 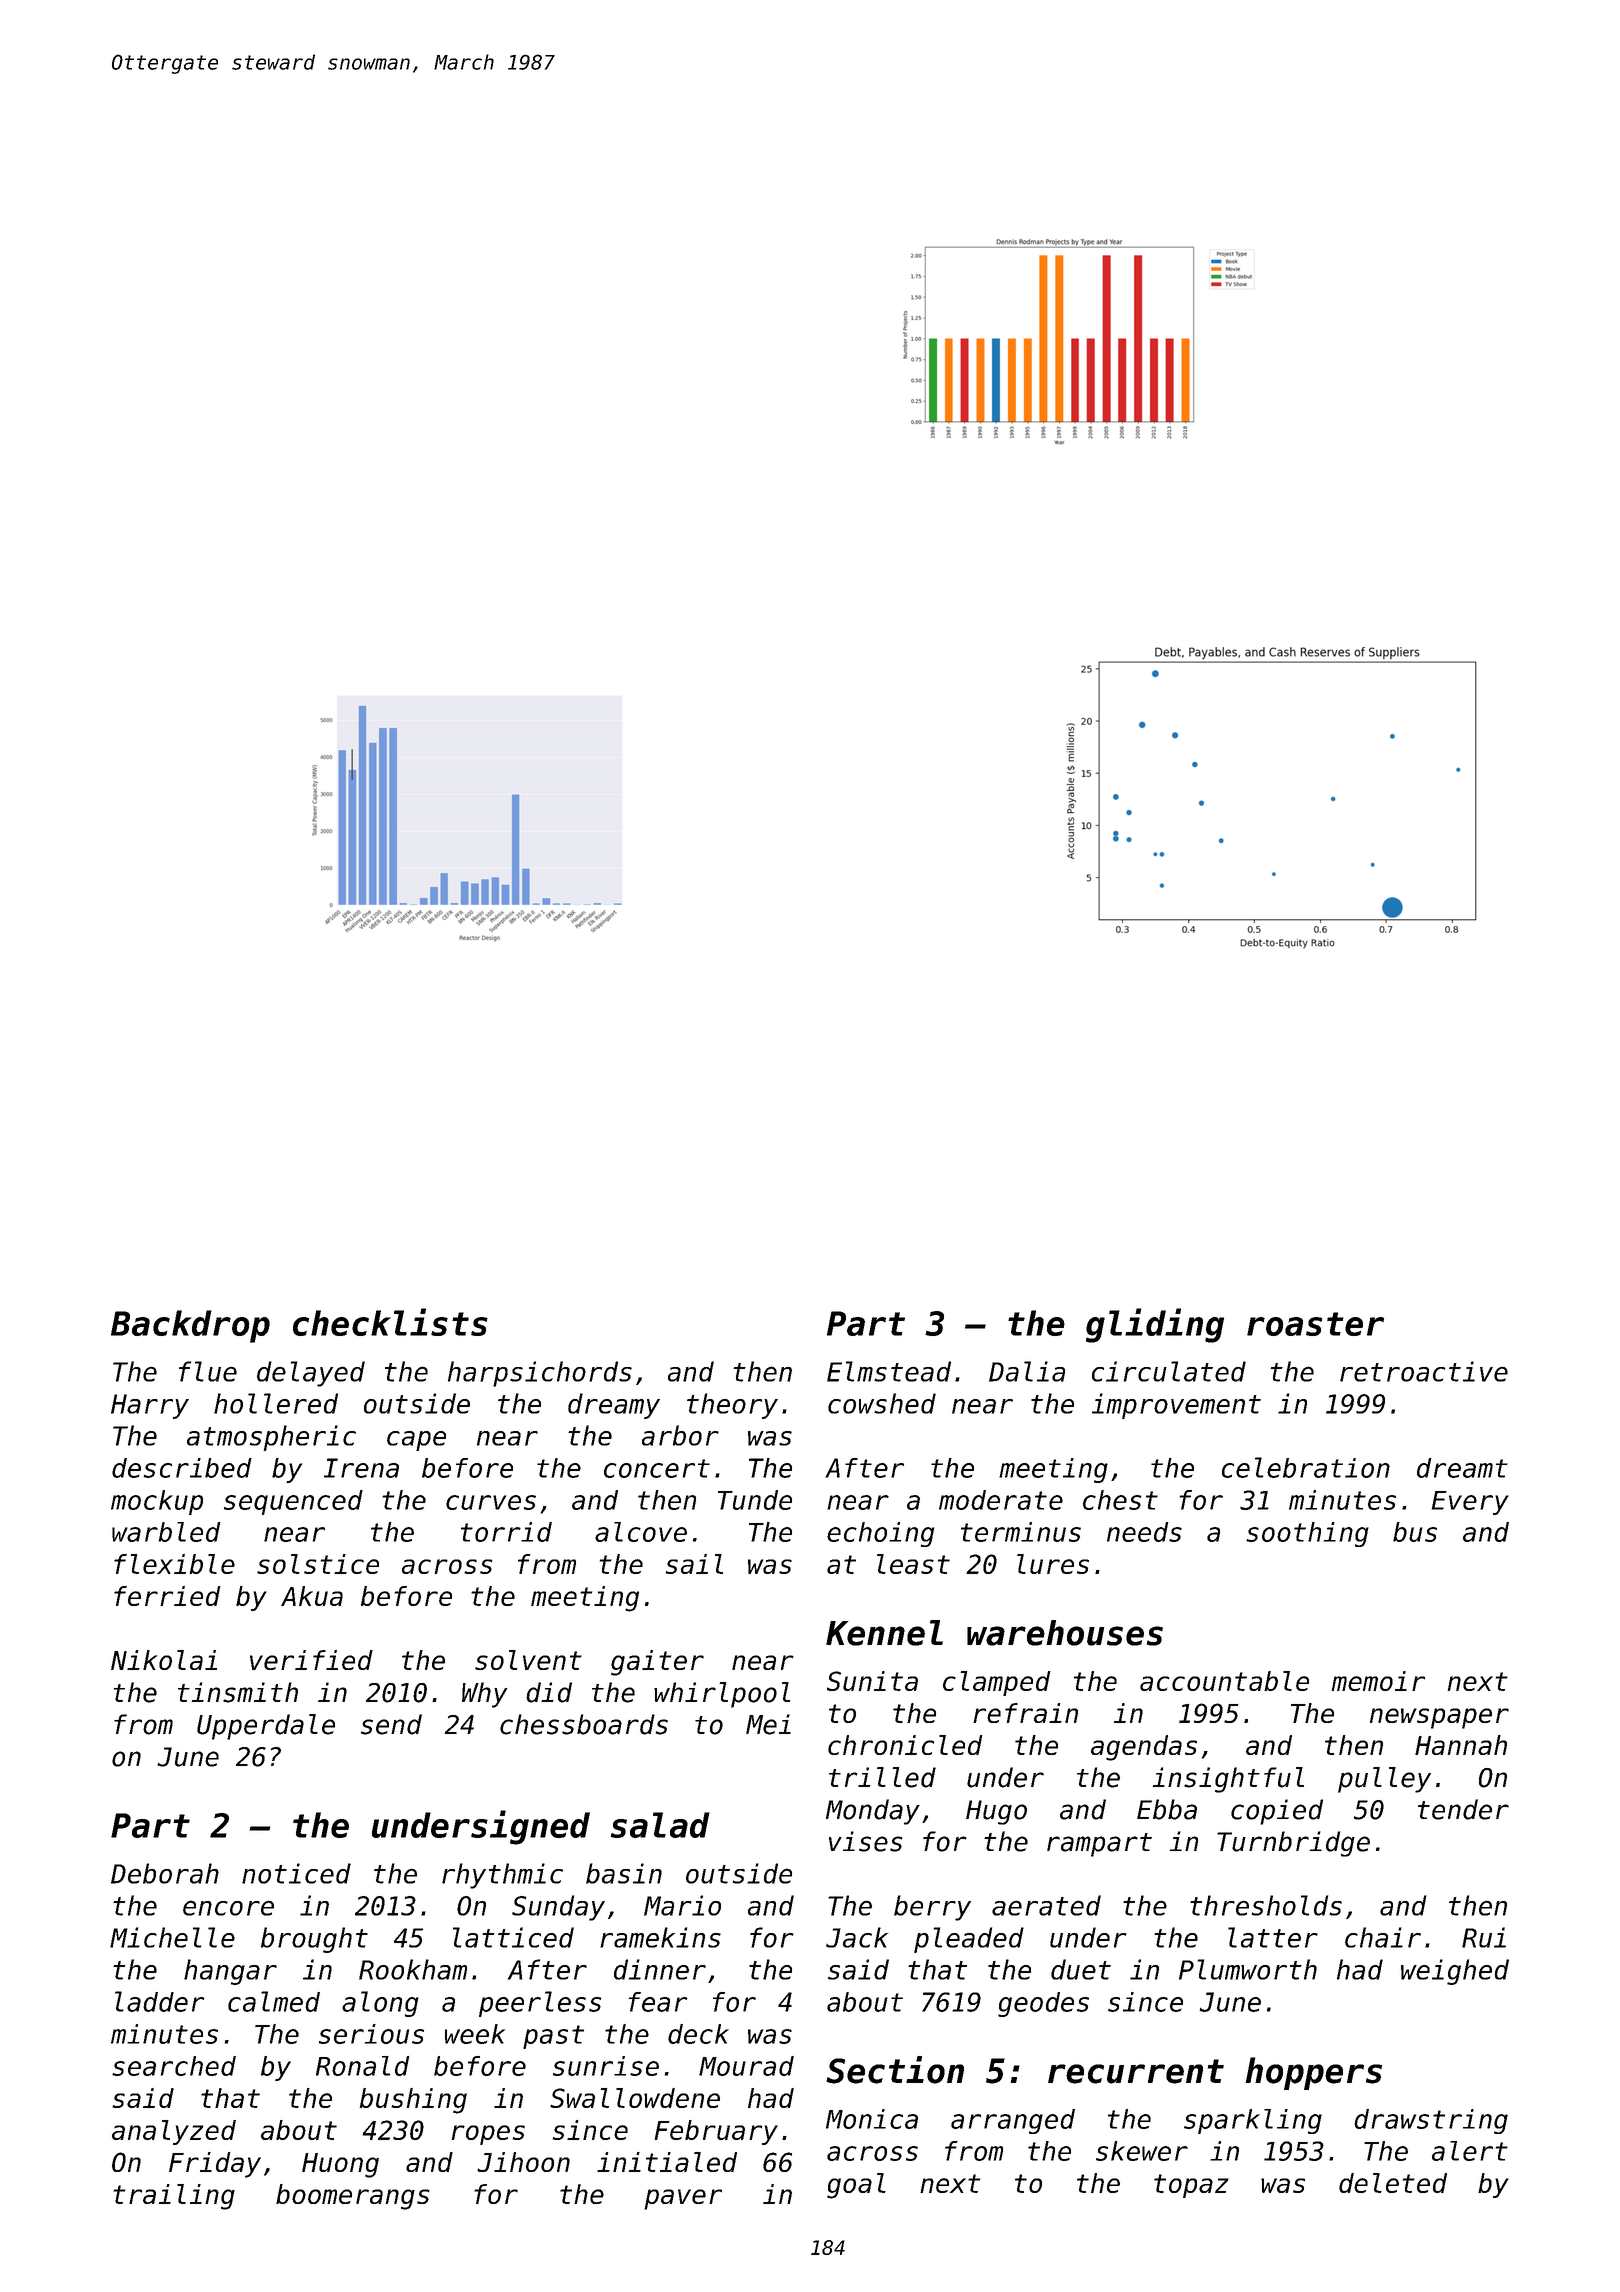 What do you see at coordinates (164, 1660) in the document?
I see `Nikolai` at bounding box center [164, 1660].
